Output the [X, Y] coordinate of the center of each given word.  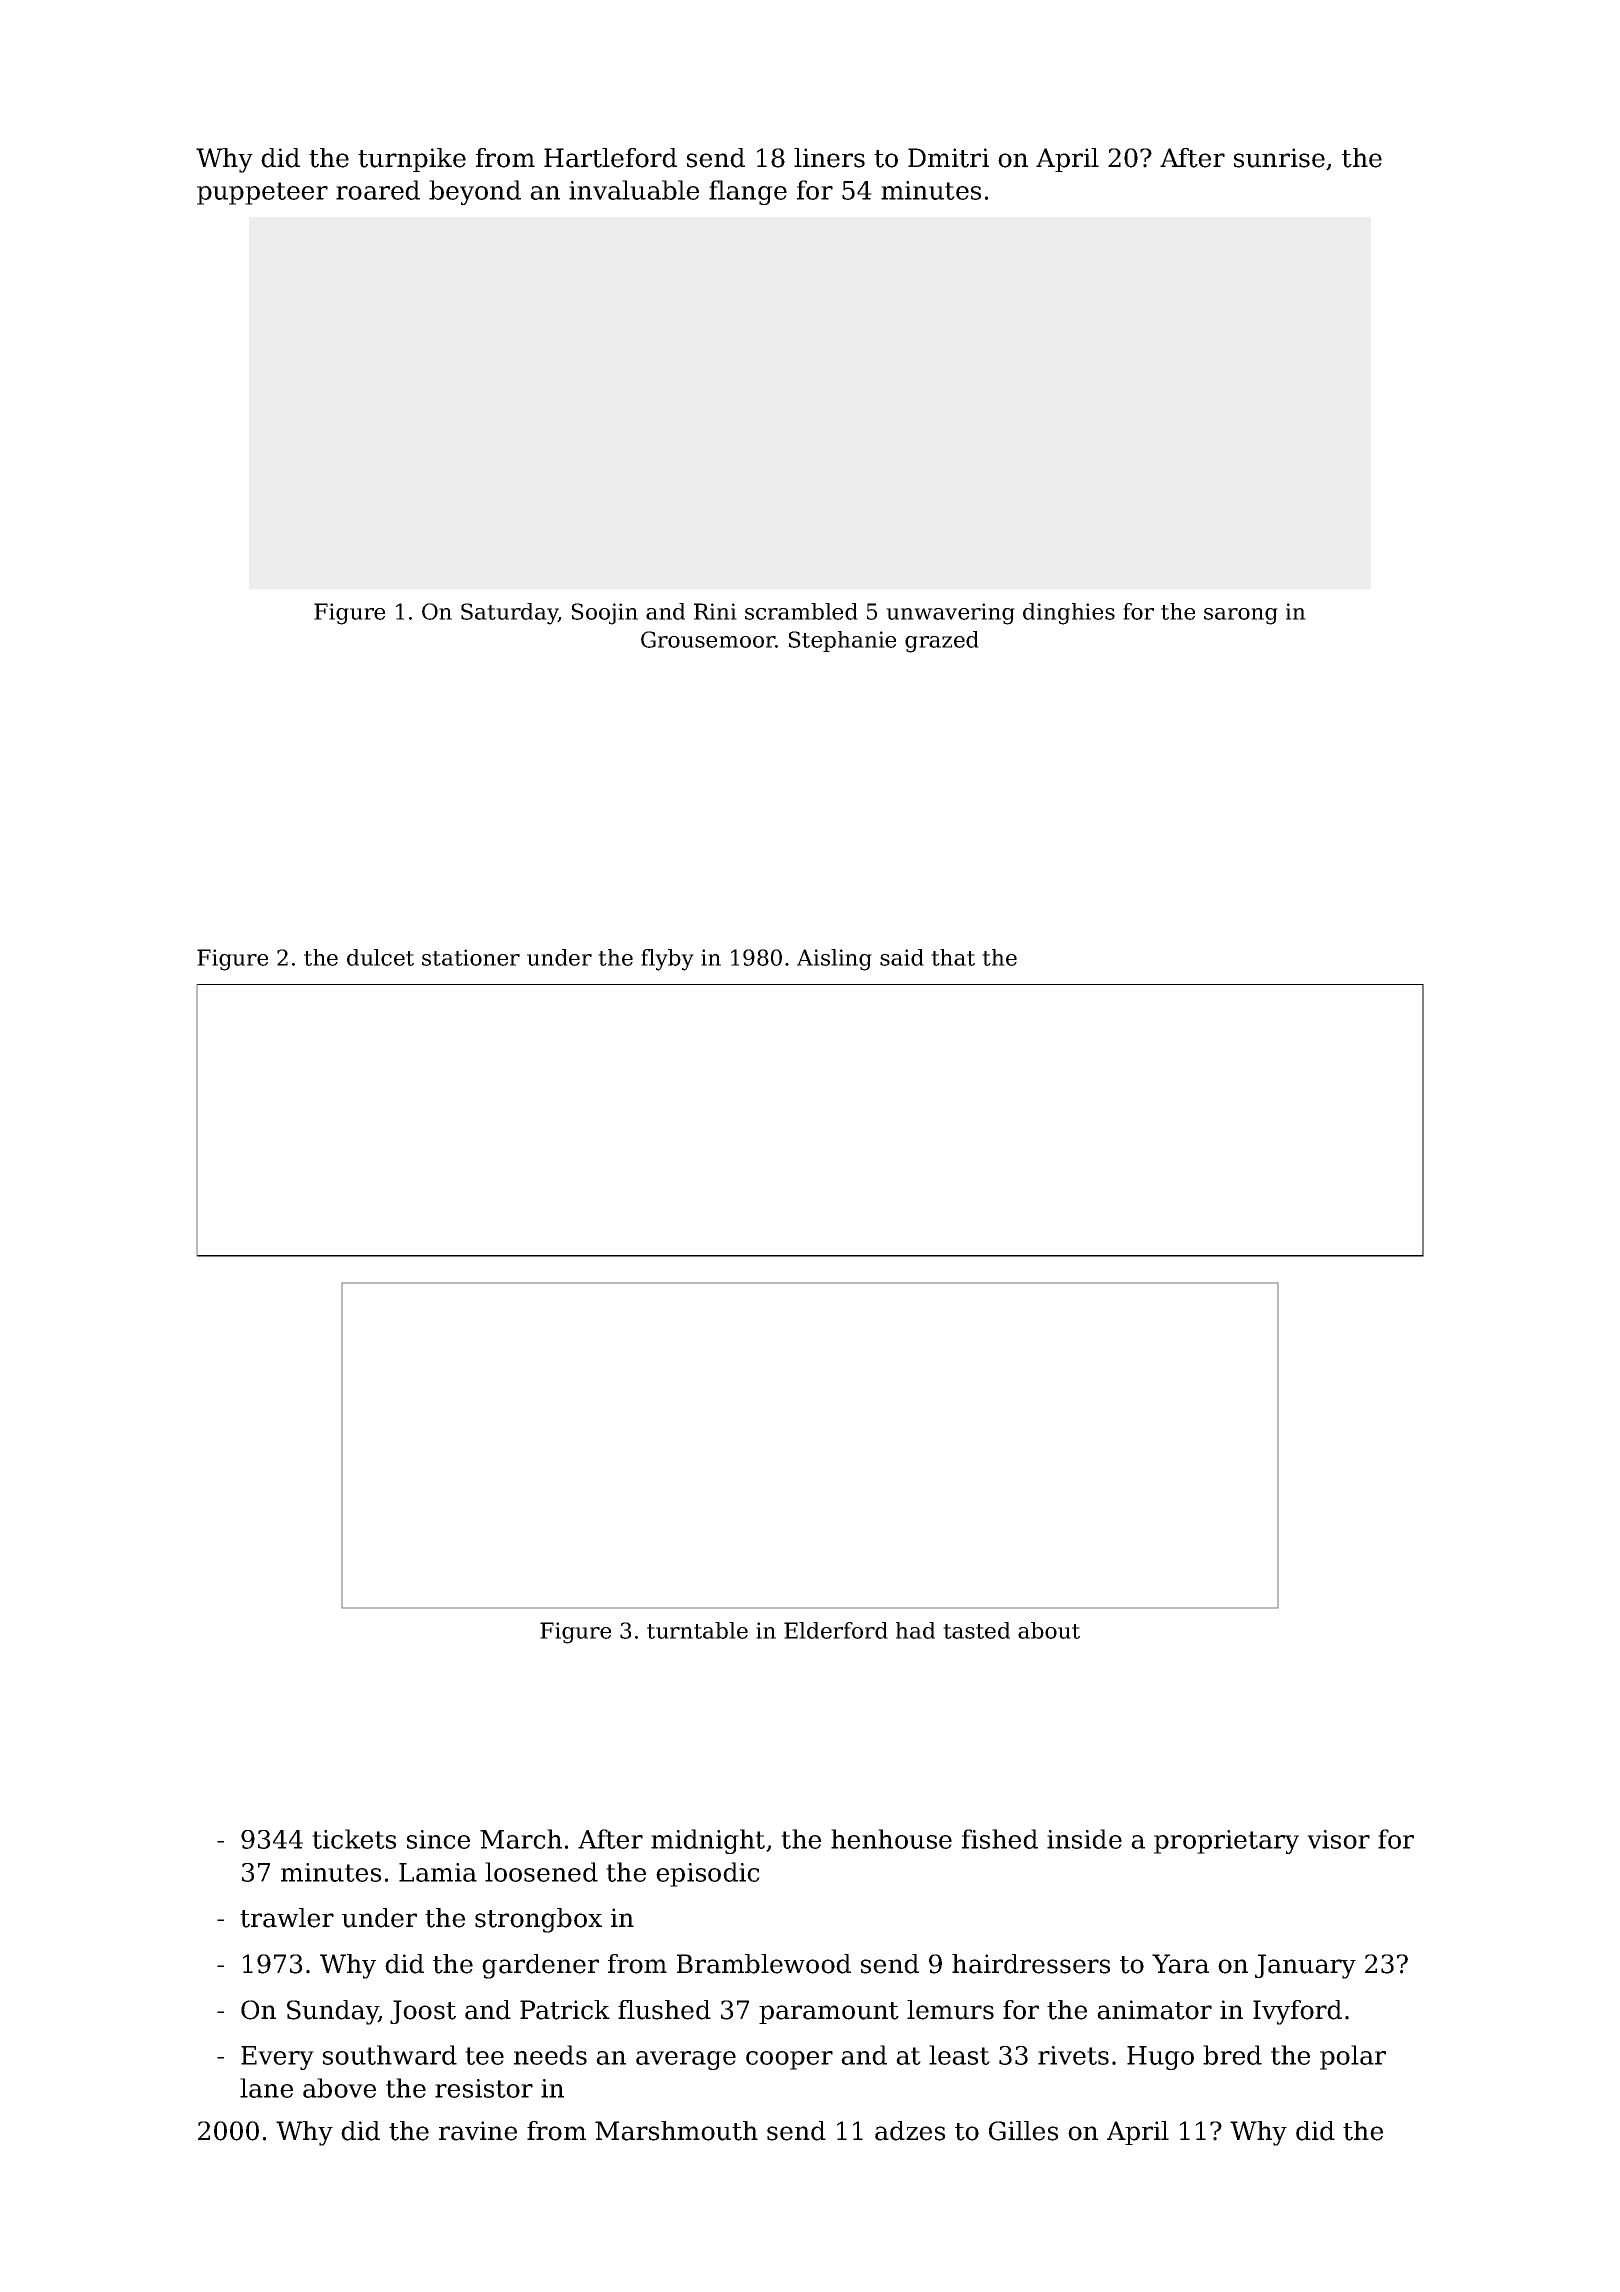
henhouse [891, 1839]
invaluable [634, 190]
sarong [1241, 616]
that [953, 957]
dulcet [380, 957]
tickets [354, 1839]
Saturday [509, 614]
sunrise [1279, 158]
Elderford [836, 1630]
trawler [287, 1918]
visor [1338, 1839]
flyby [667, 960]
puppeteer [262, 193]
